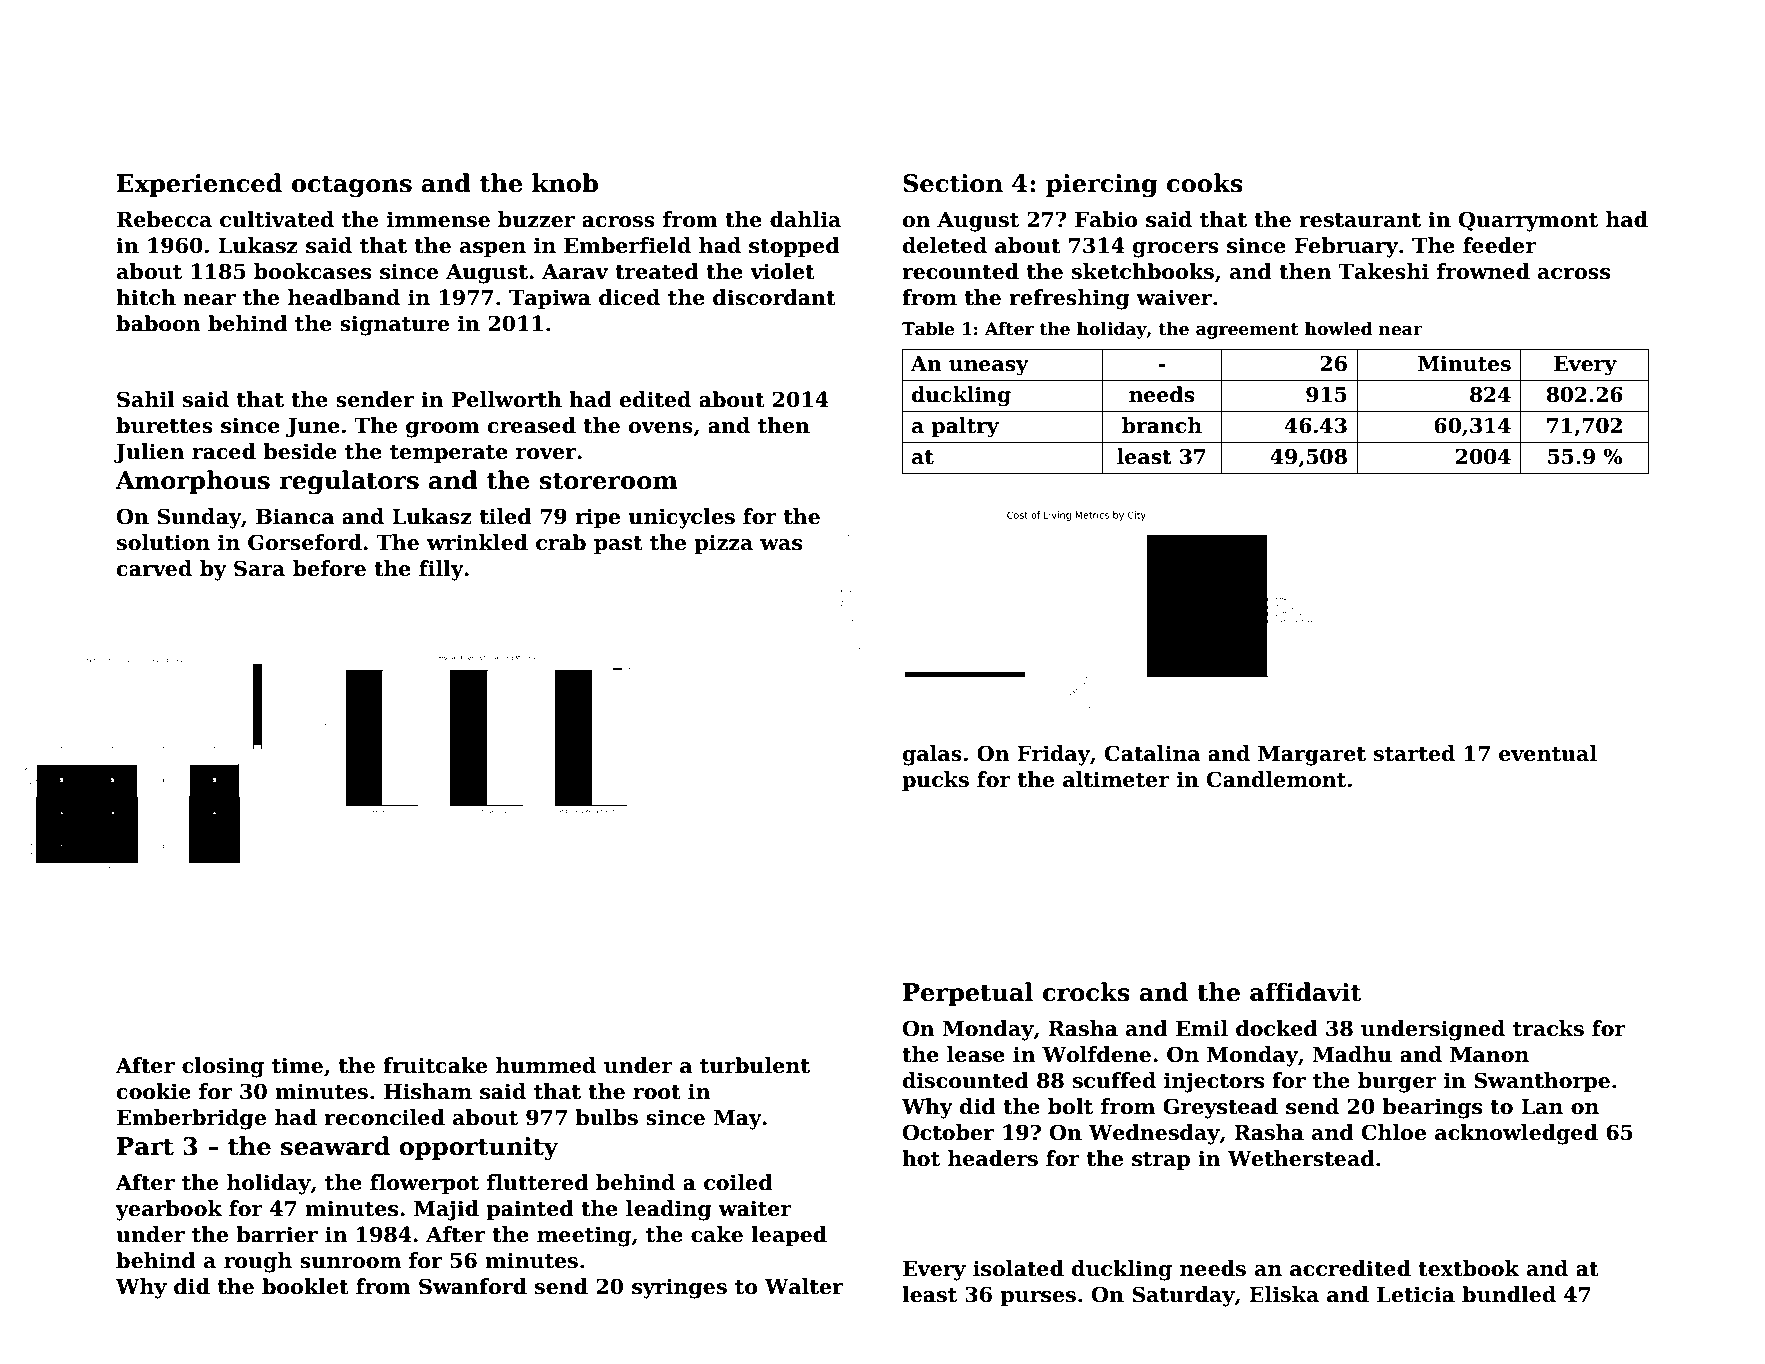 Image resolution: width=1765 pixels, height=1364 pixels. Describe the element at coordinates (352, 187) in the image. I see `octagons` at that location.
